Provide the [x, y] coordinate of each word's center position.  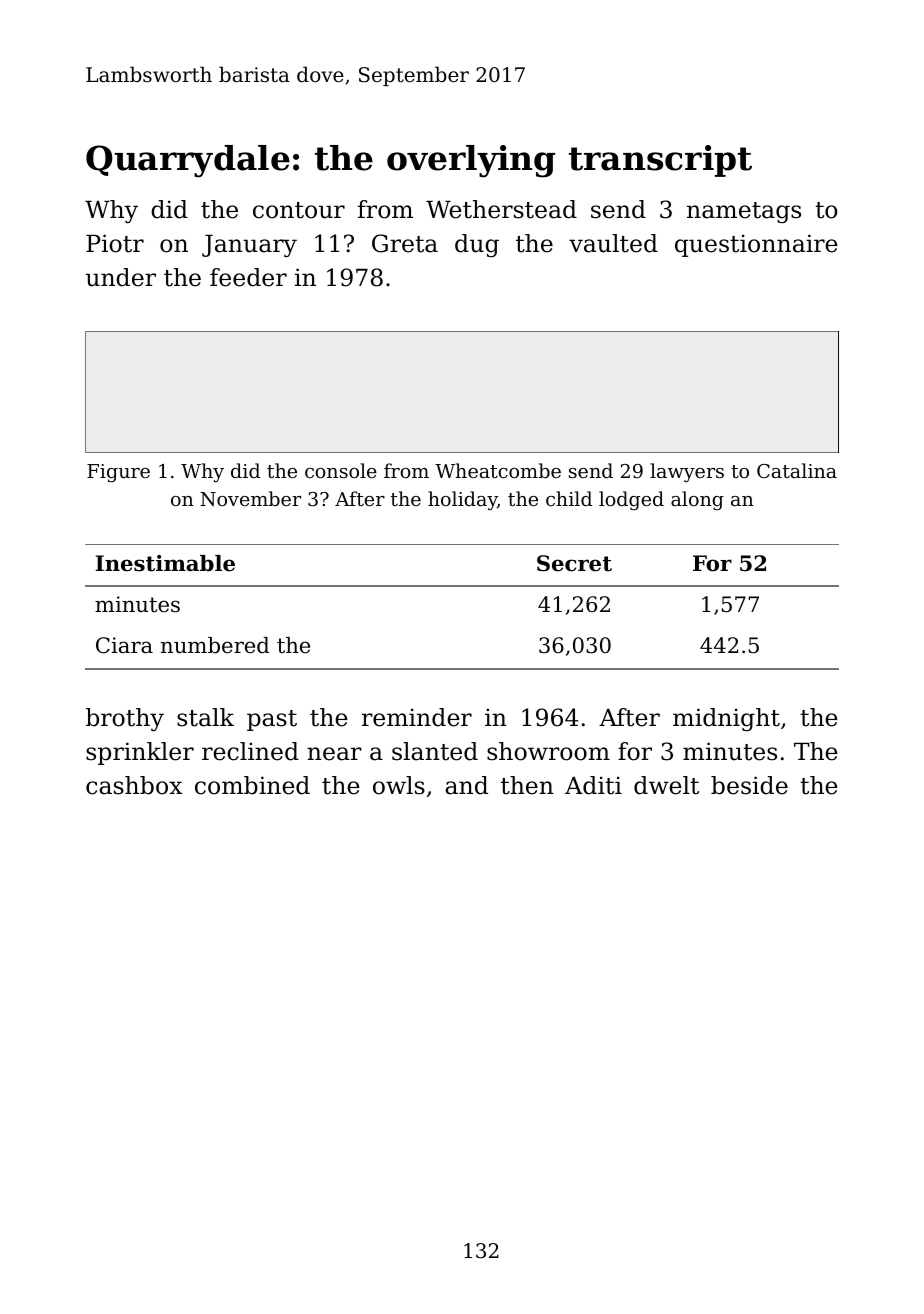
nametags [744, 212]
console [341, 470]
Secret [574, 563]
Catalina [797, 470]
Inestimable [165, 563]
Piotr [115, 243]
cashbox [134, 785]
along [697, 500]
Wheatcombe [498, 470]
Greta [405, 243]
